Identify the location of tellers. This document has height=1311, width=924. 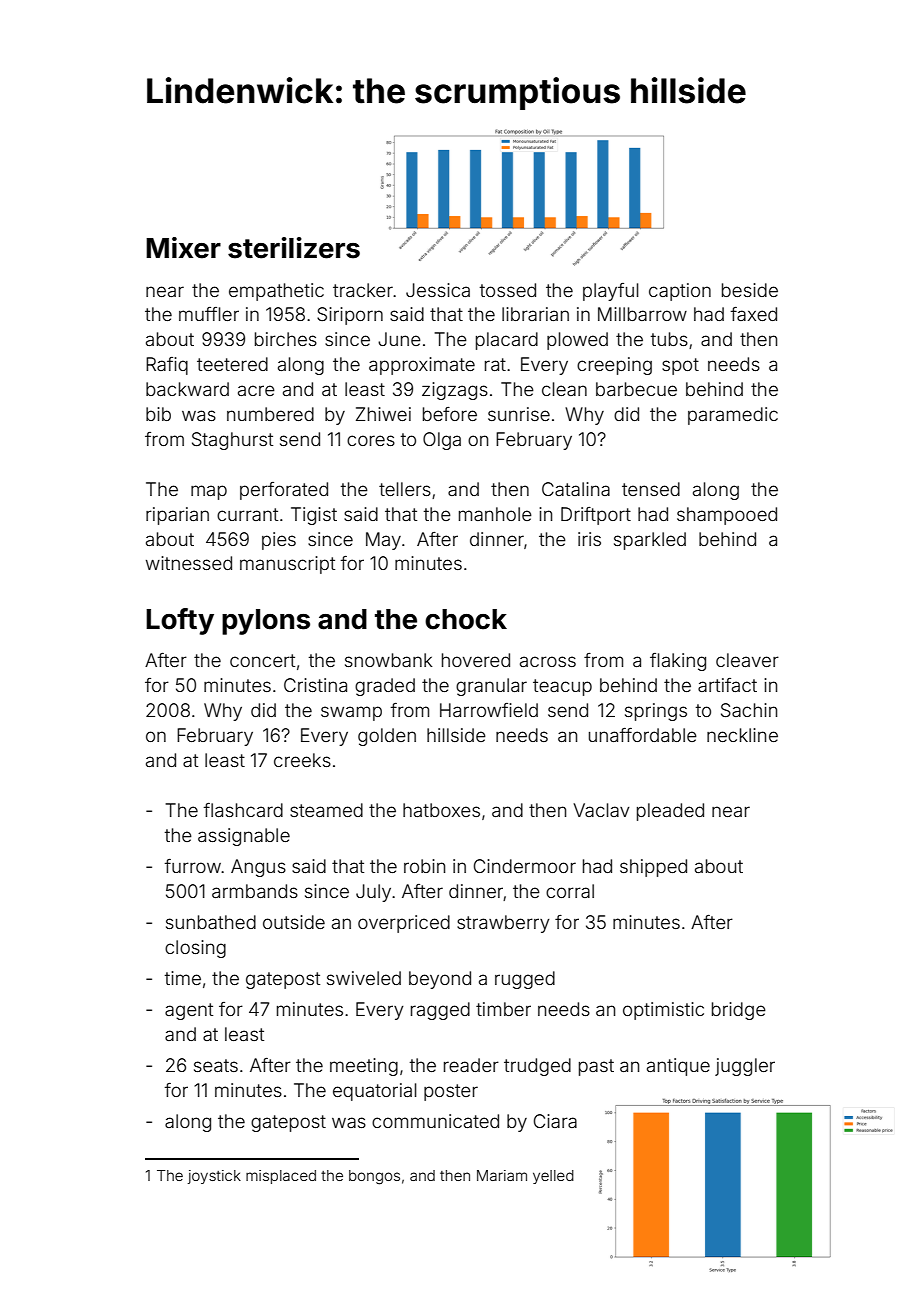
(405, 489).
